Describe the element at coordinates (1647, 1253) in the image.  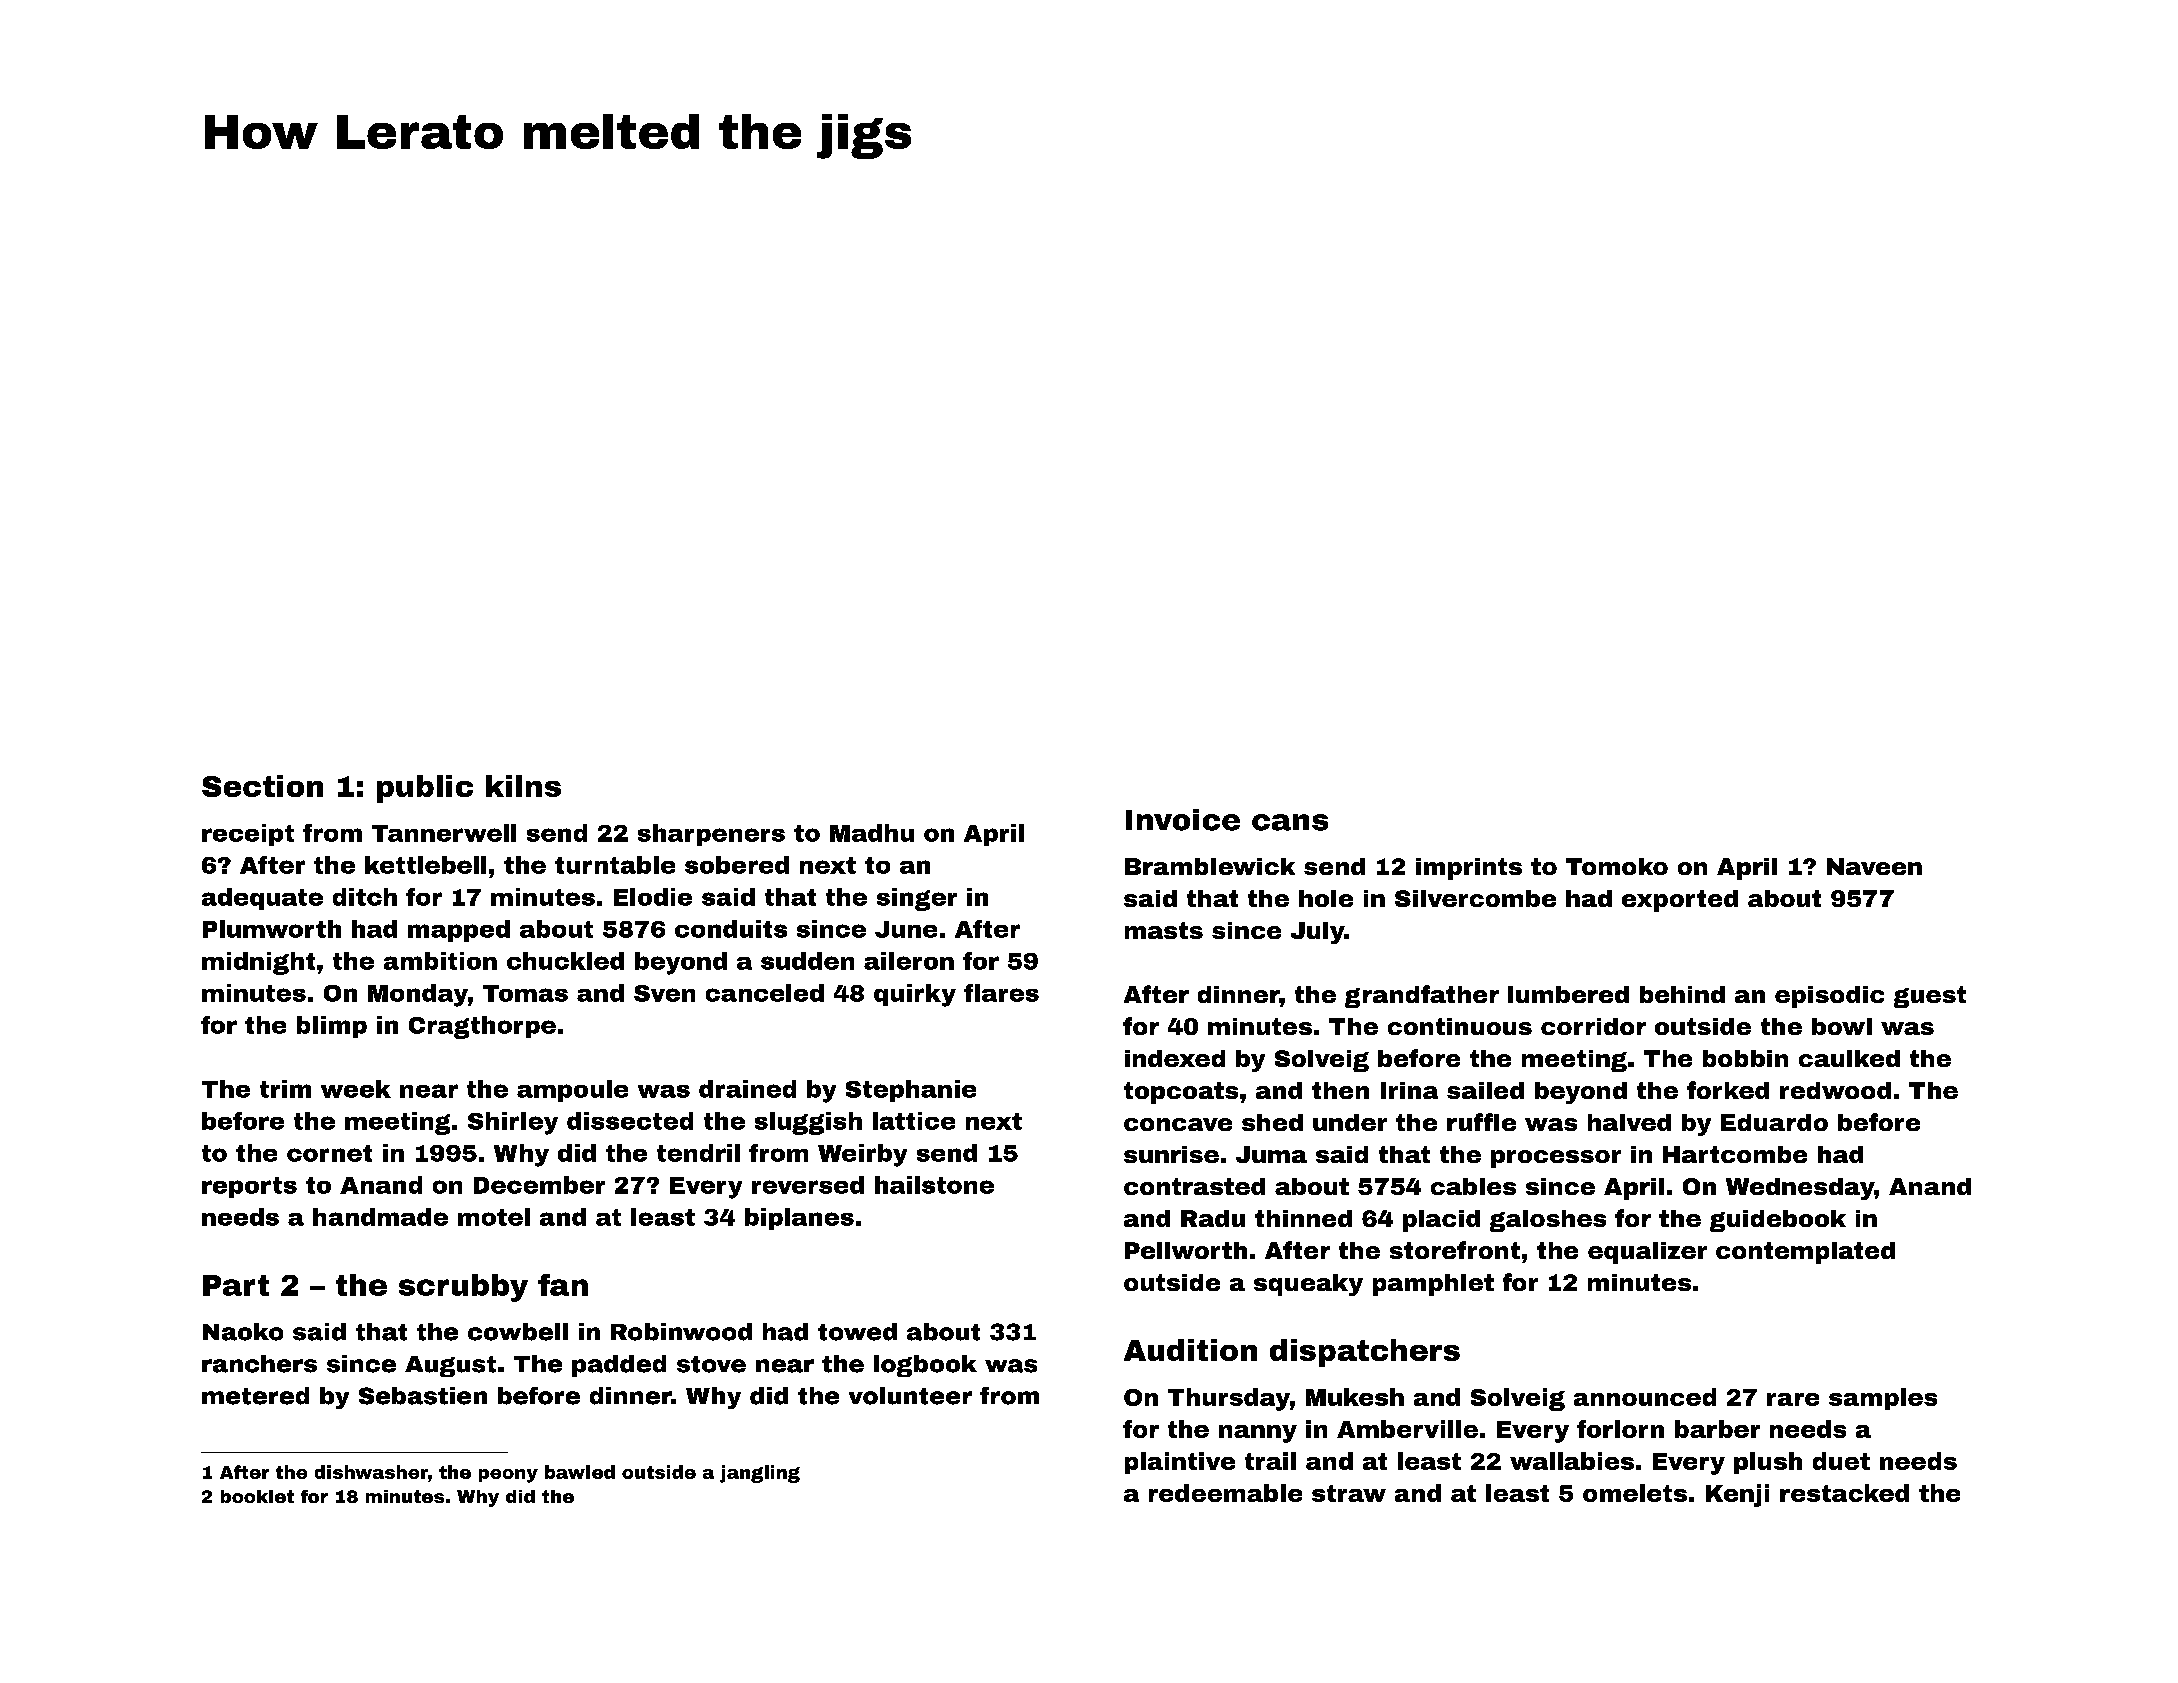
I see `equalizer` at that location.
